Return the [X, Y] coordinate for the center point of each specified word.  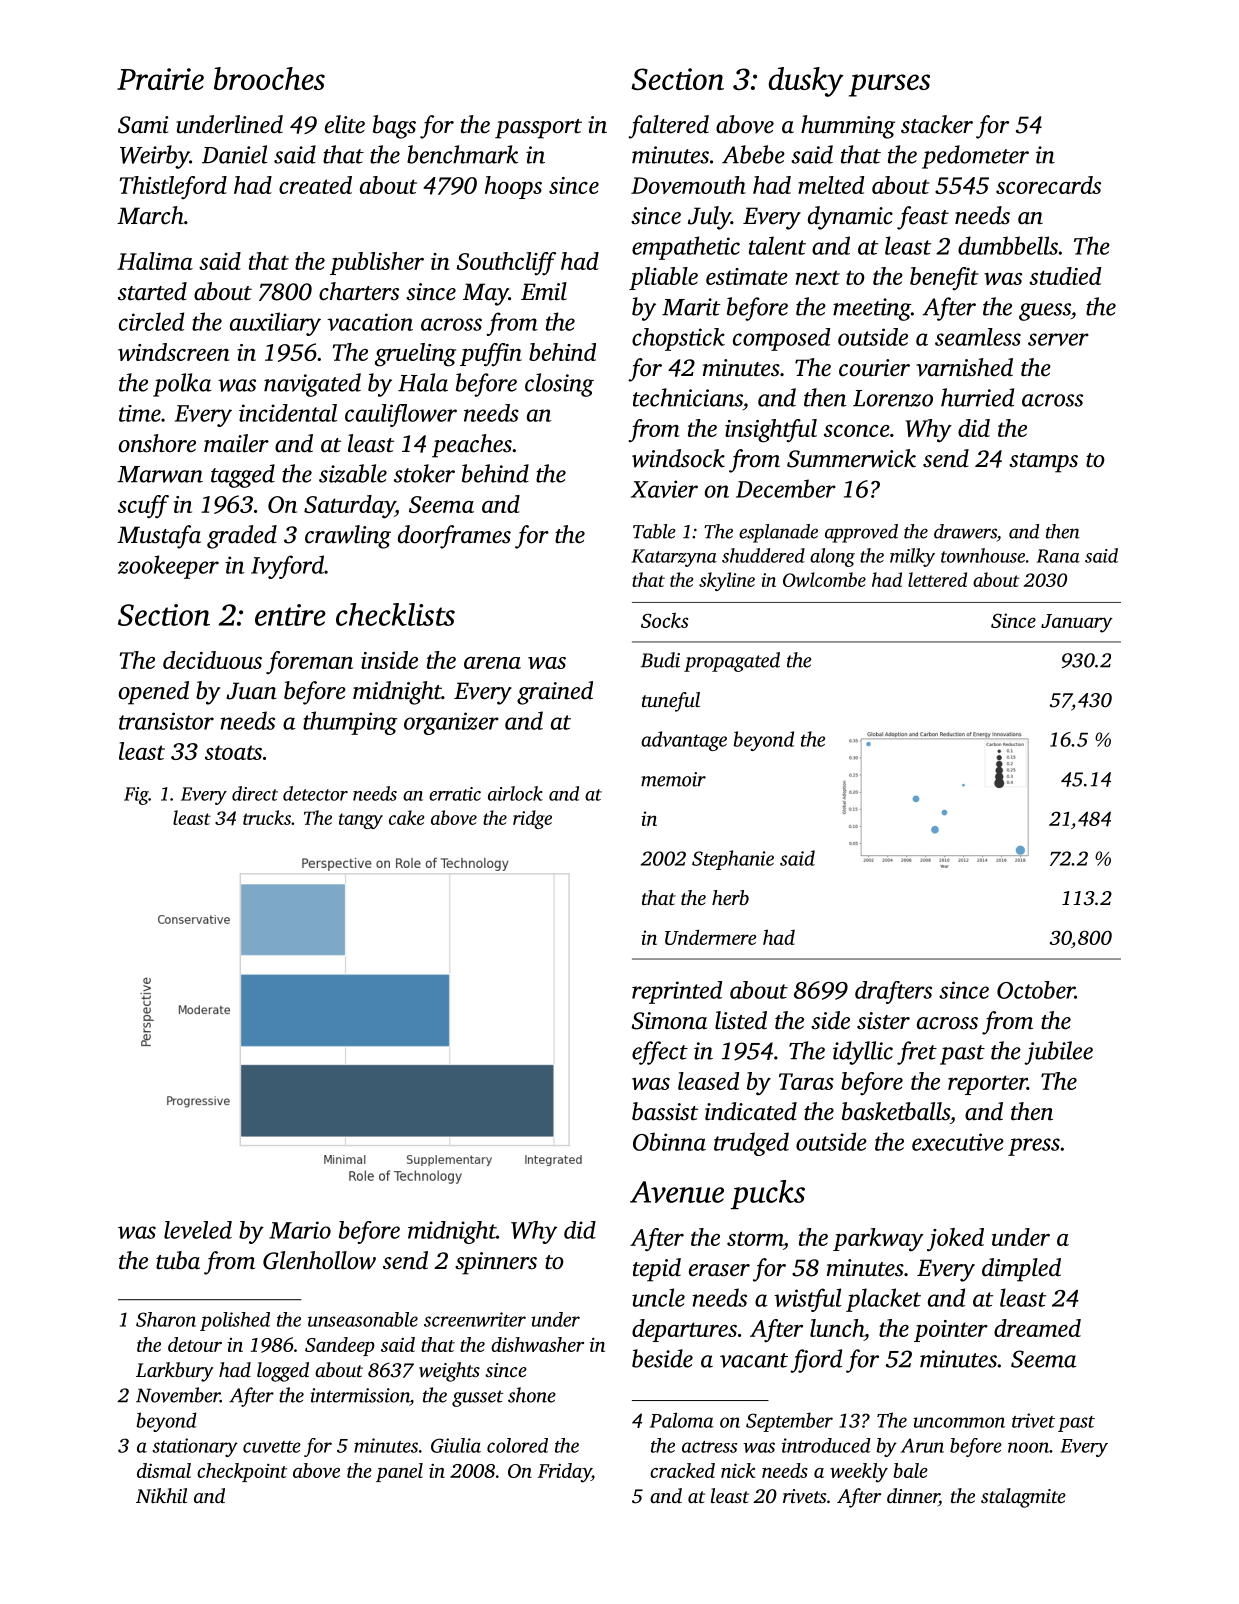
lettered [937, 579]
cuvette [272, 1447]
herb [730, 897]
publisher [377, 263]
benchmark [462, 154]
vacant [754, 1360]
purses [889, 85]
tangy [361, 821]
